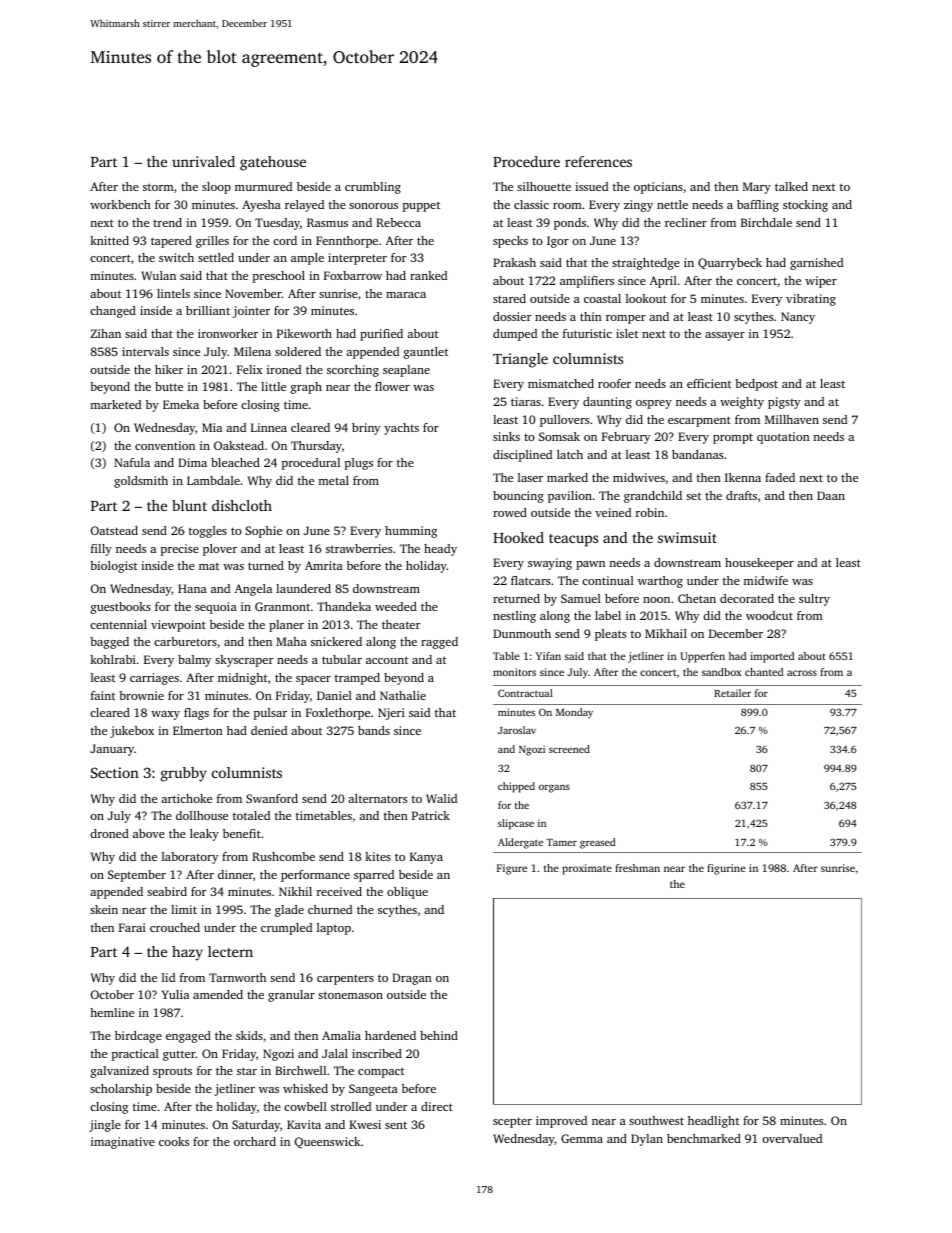 This page has width=952, height=1233. I want to click on Nathalie, so click(403, 695).
